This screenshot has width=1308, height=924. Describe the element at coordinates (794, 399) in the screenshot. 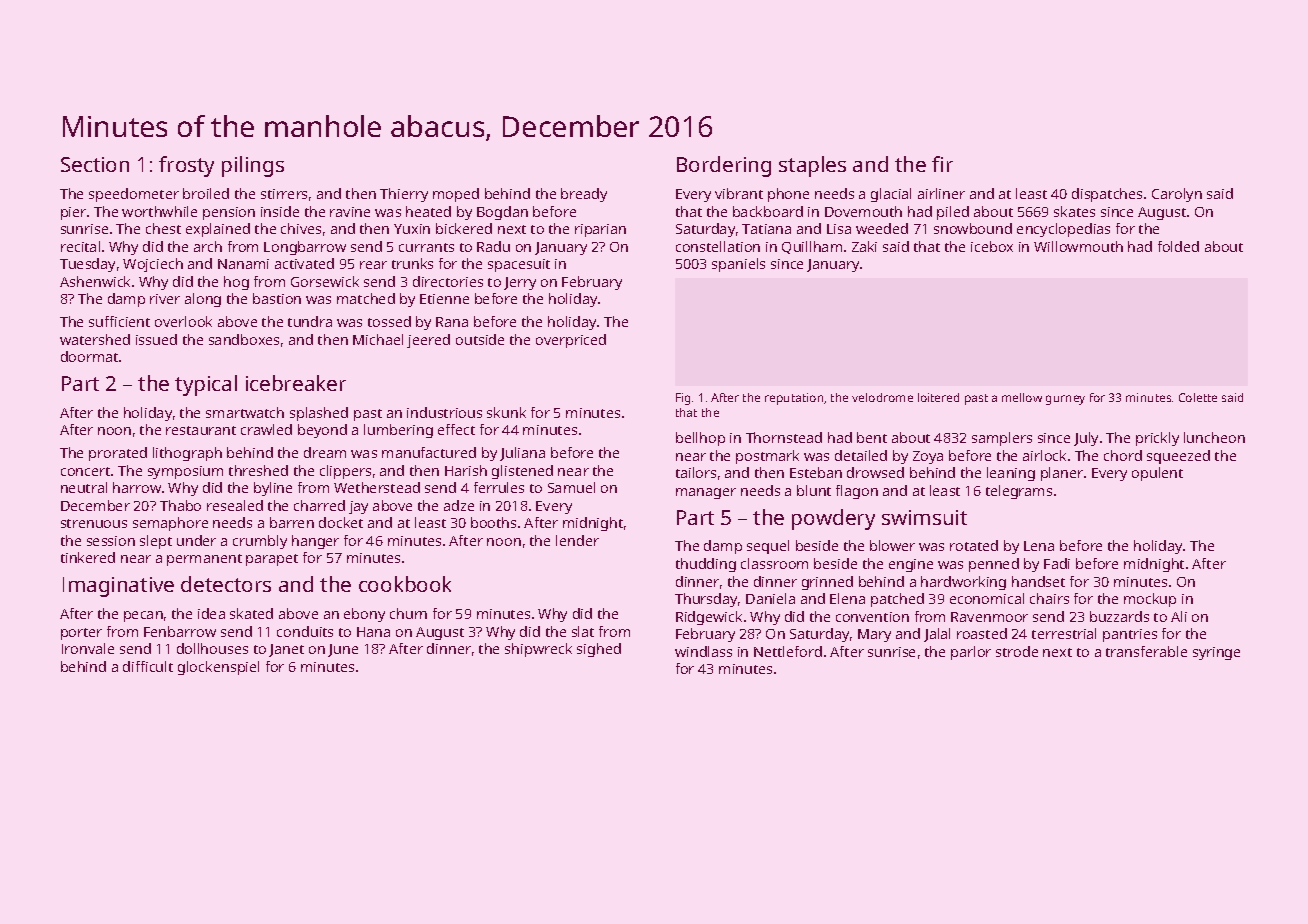

I see `reputation` at that location.
